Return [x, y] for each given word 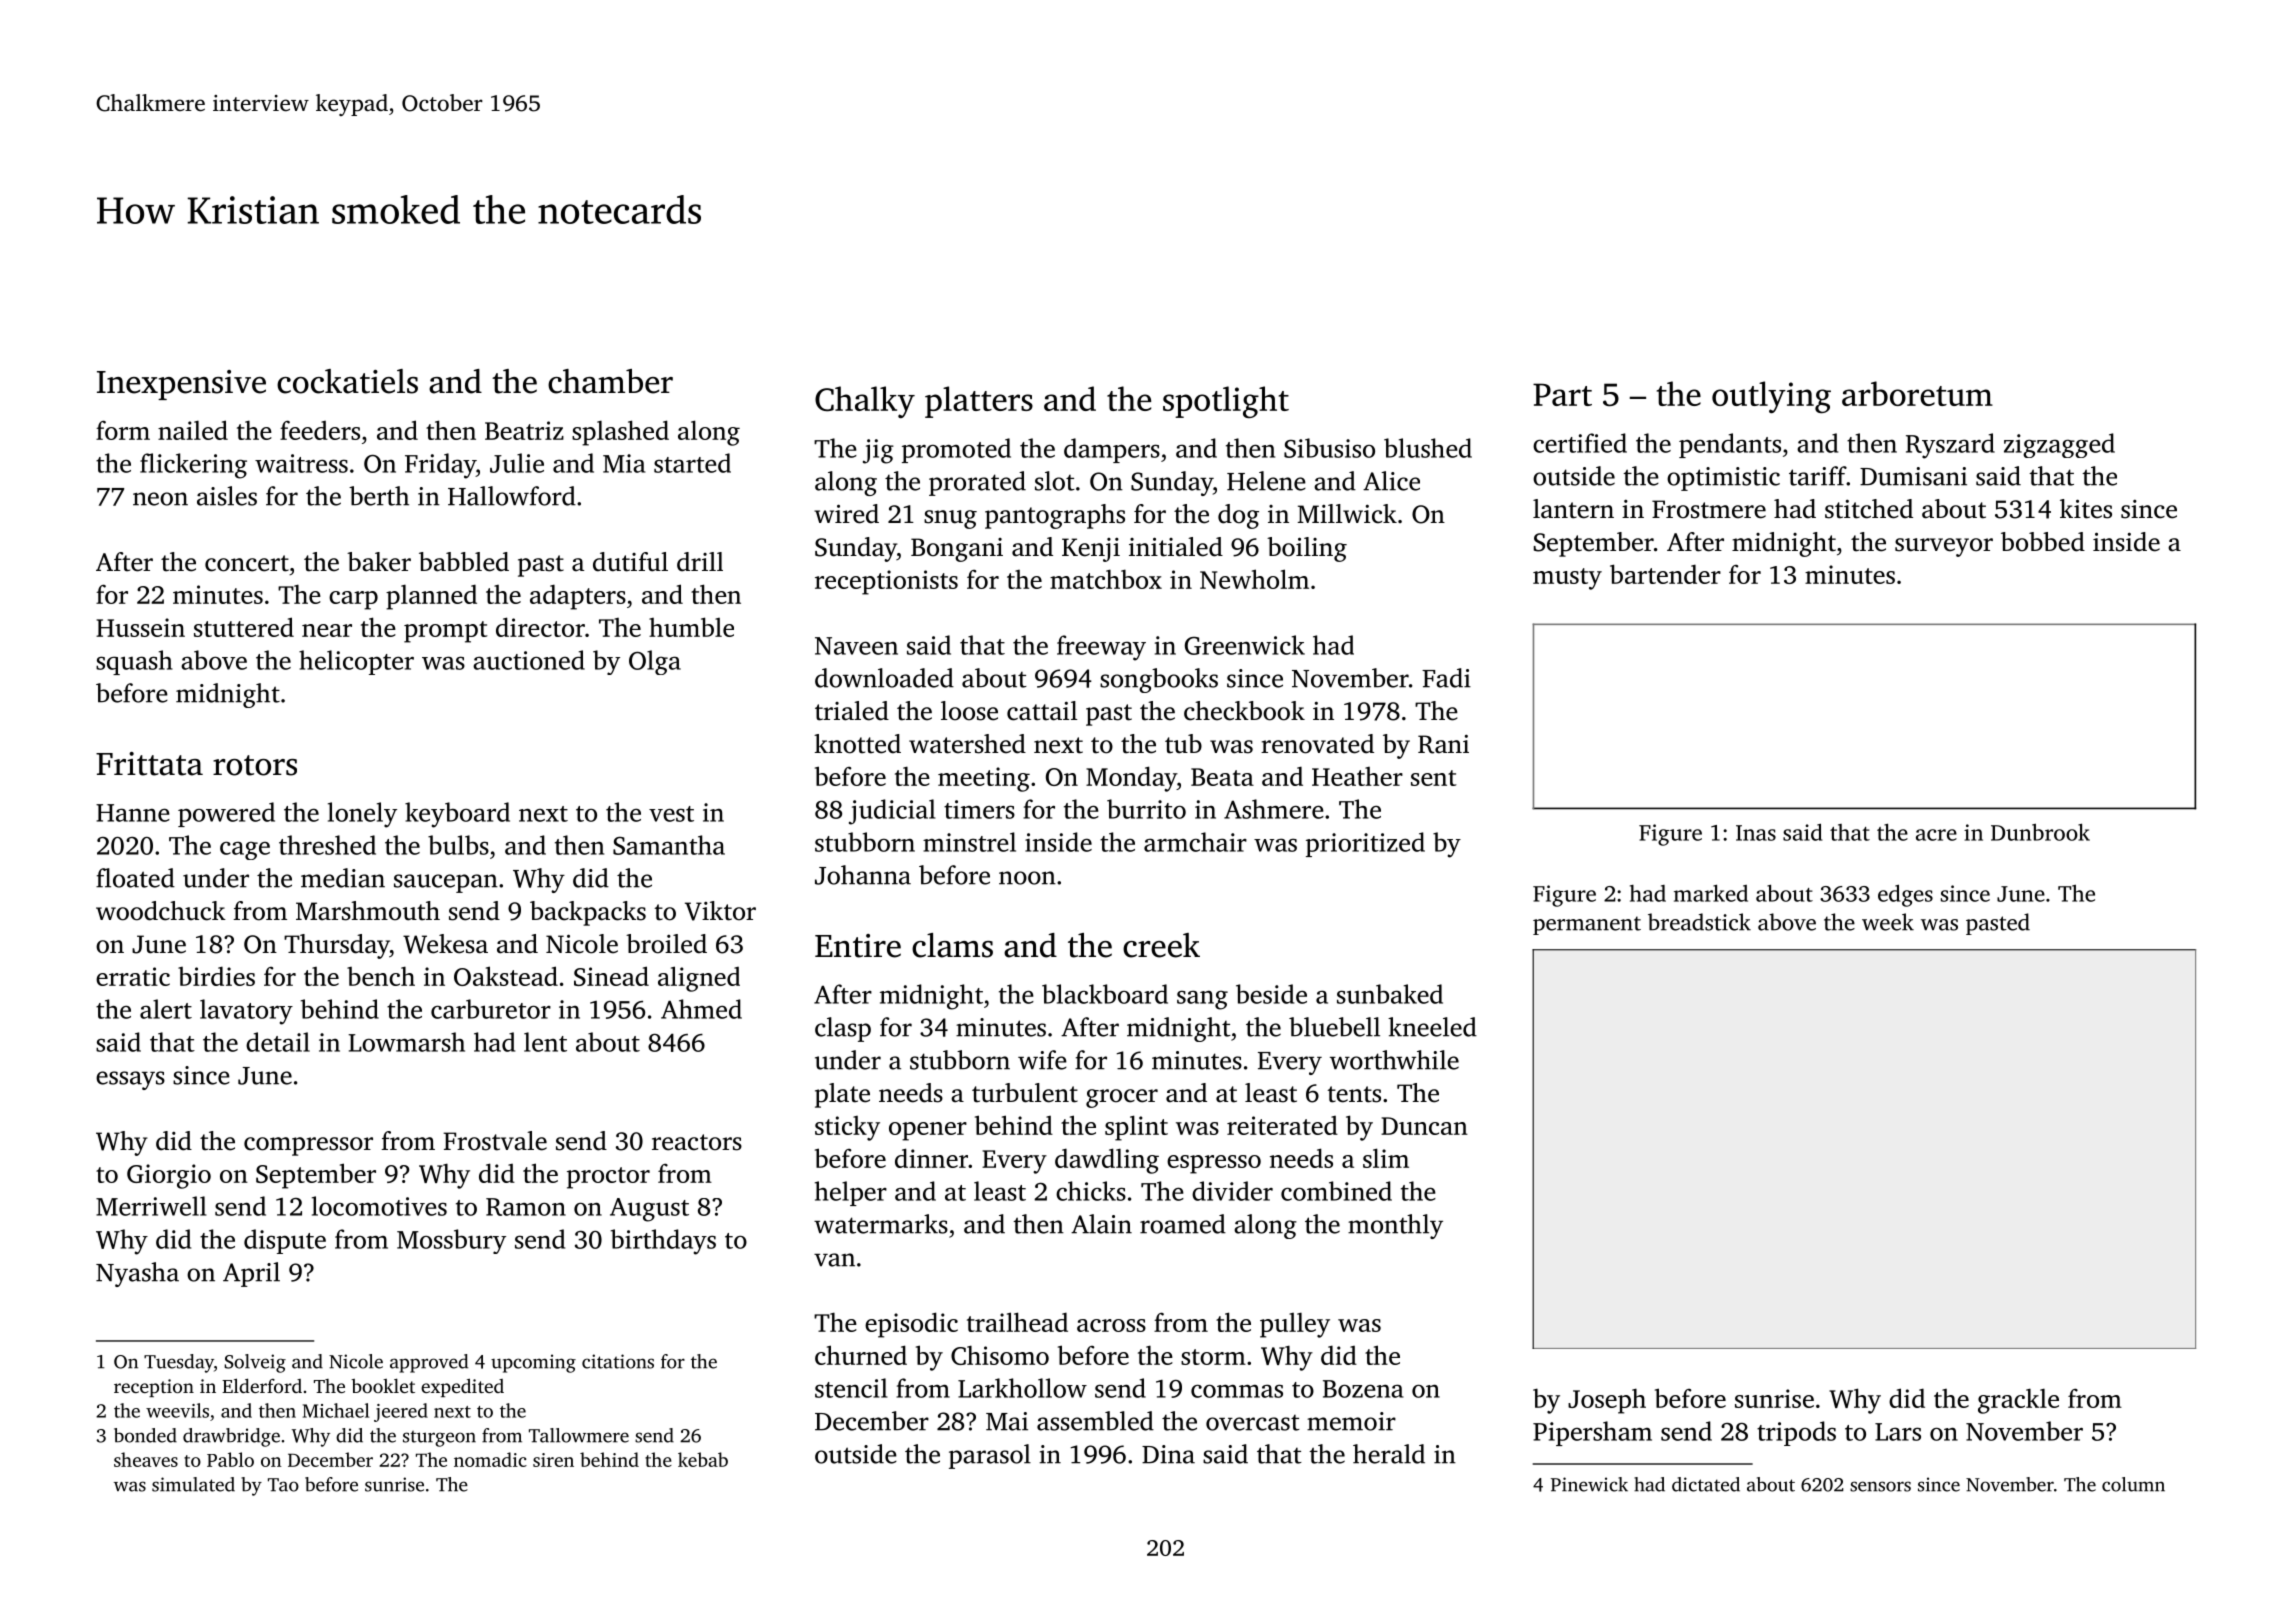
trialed [852, 711]
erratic [133, 976]
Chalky [865, 402]
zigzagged [2059, 445]
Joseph [1607, 1401]
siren [553, 1460]
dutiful [630, 562]
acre [1936, 835]
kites [2086, 509]
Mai [1007, 1421]
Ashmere [1274, 809]
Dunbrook [2040, 832]
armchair [1195, 842]
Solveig [255, 1363]
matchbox [1106, 579]
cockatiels [347, 381]
